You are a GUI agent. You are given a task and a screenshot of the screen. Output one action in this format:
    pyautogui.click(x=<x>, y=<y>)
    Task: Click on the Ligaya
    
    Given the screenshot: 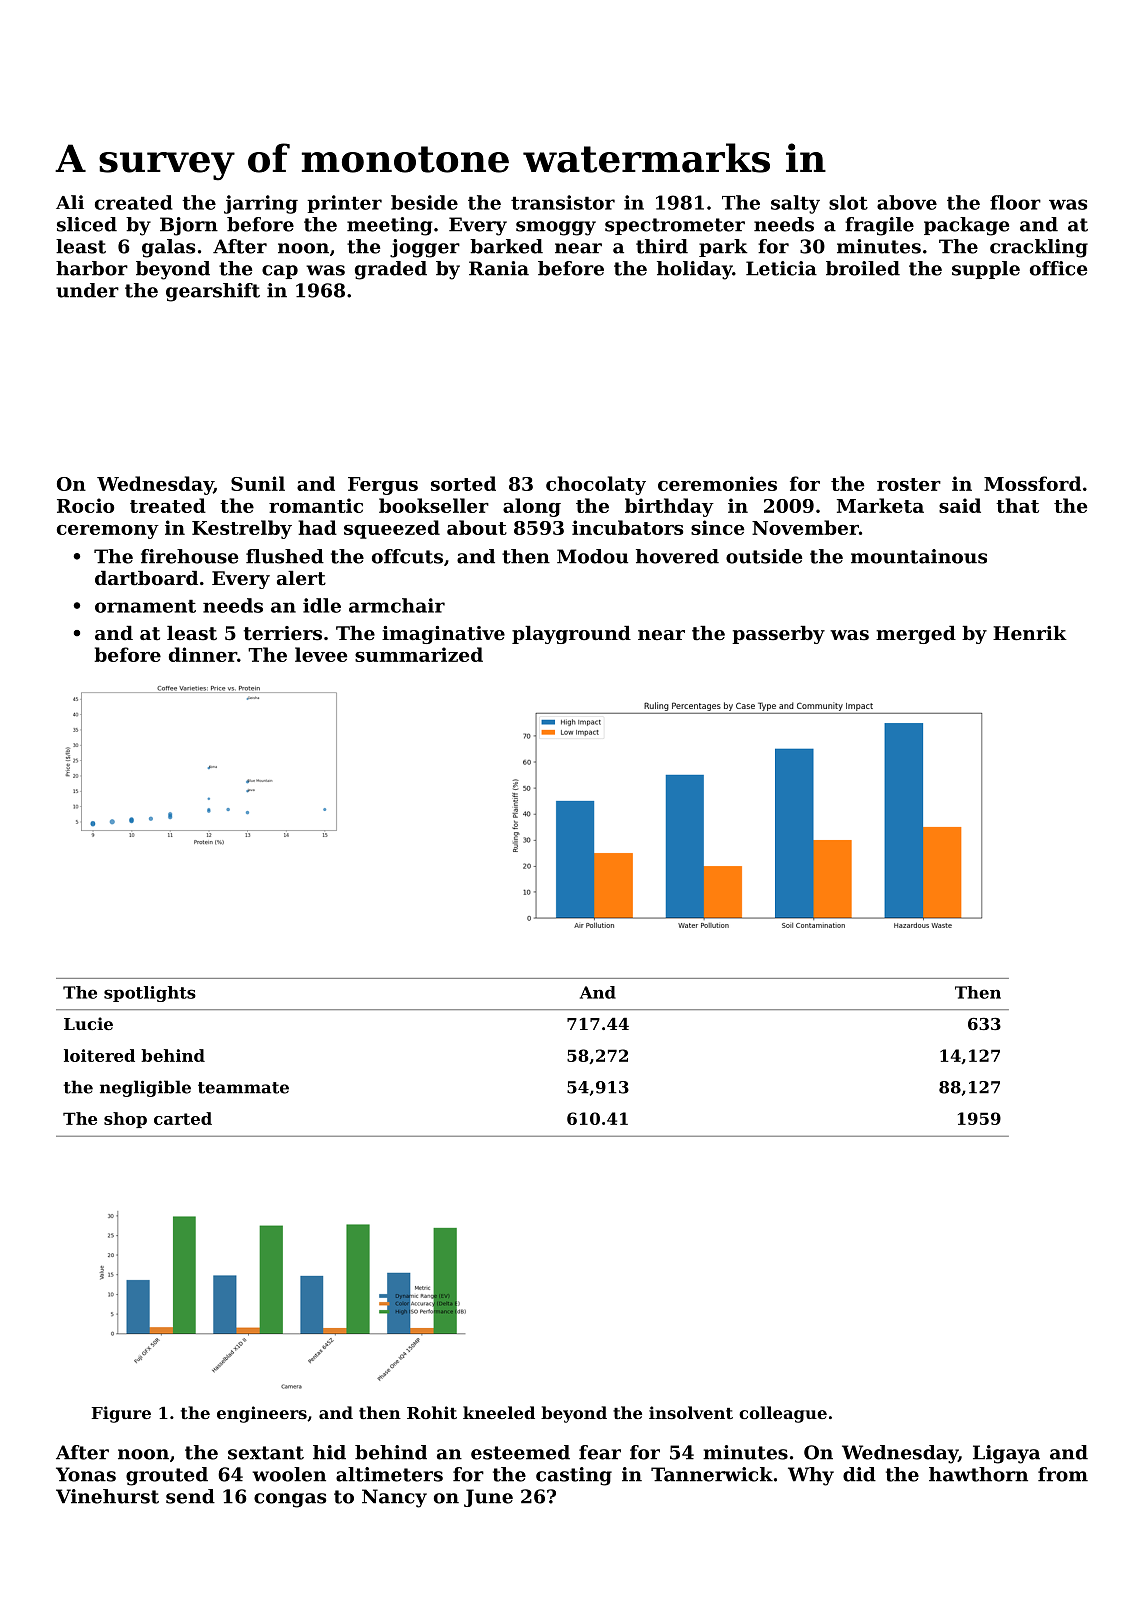 What is the action you would take?
    pyautogui.click(x=1006, y=1454)
